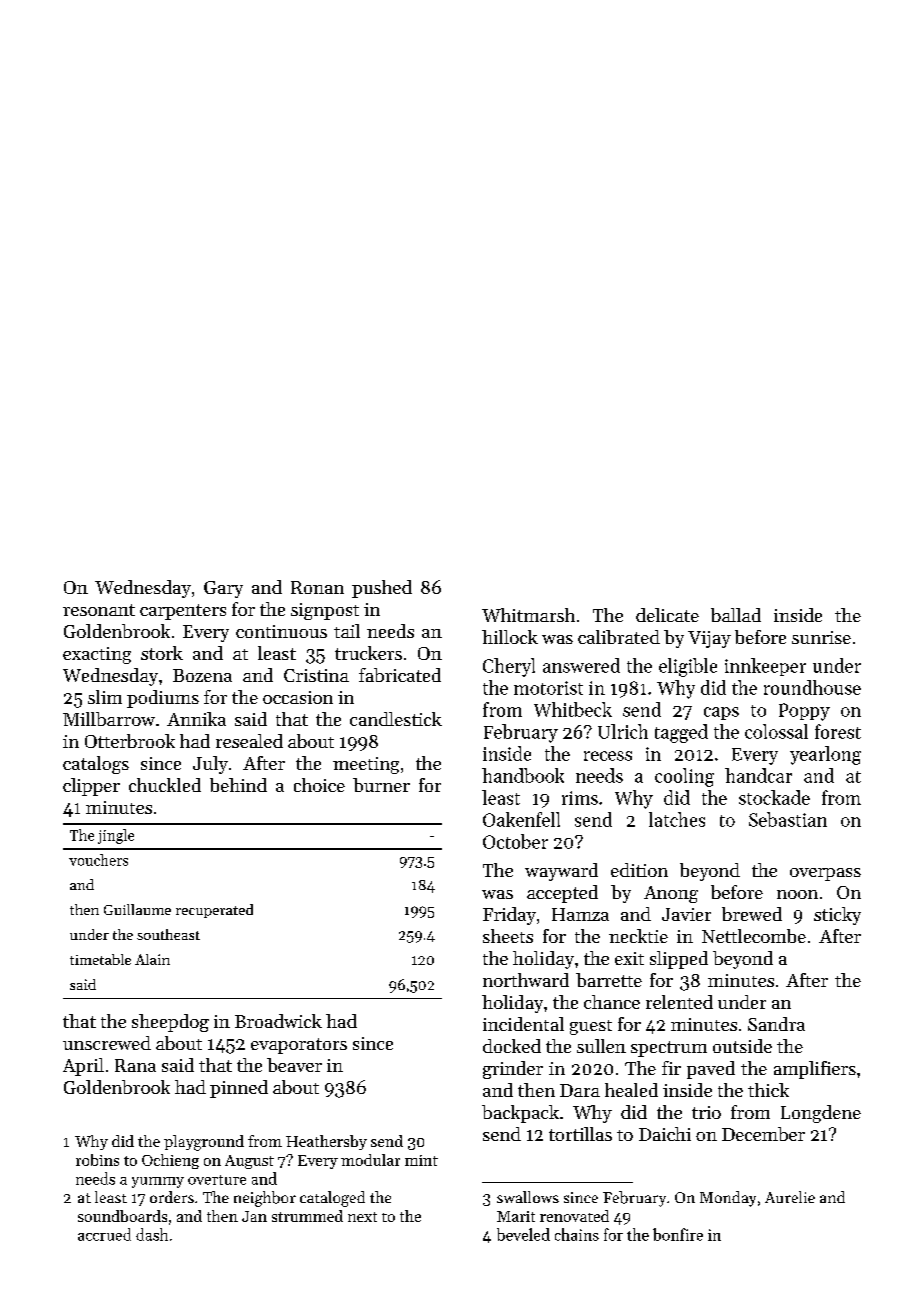 The image size is (924, 1308). Describe the element at coordinates (265, 1199) in the page. I see `neighbor` at that location.
